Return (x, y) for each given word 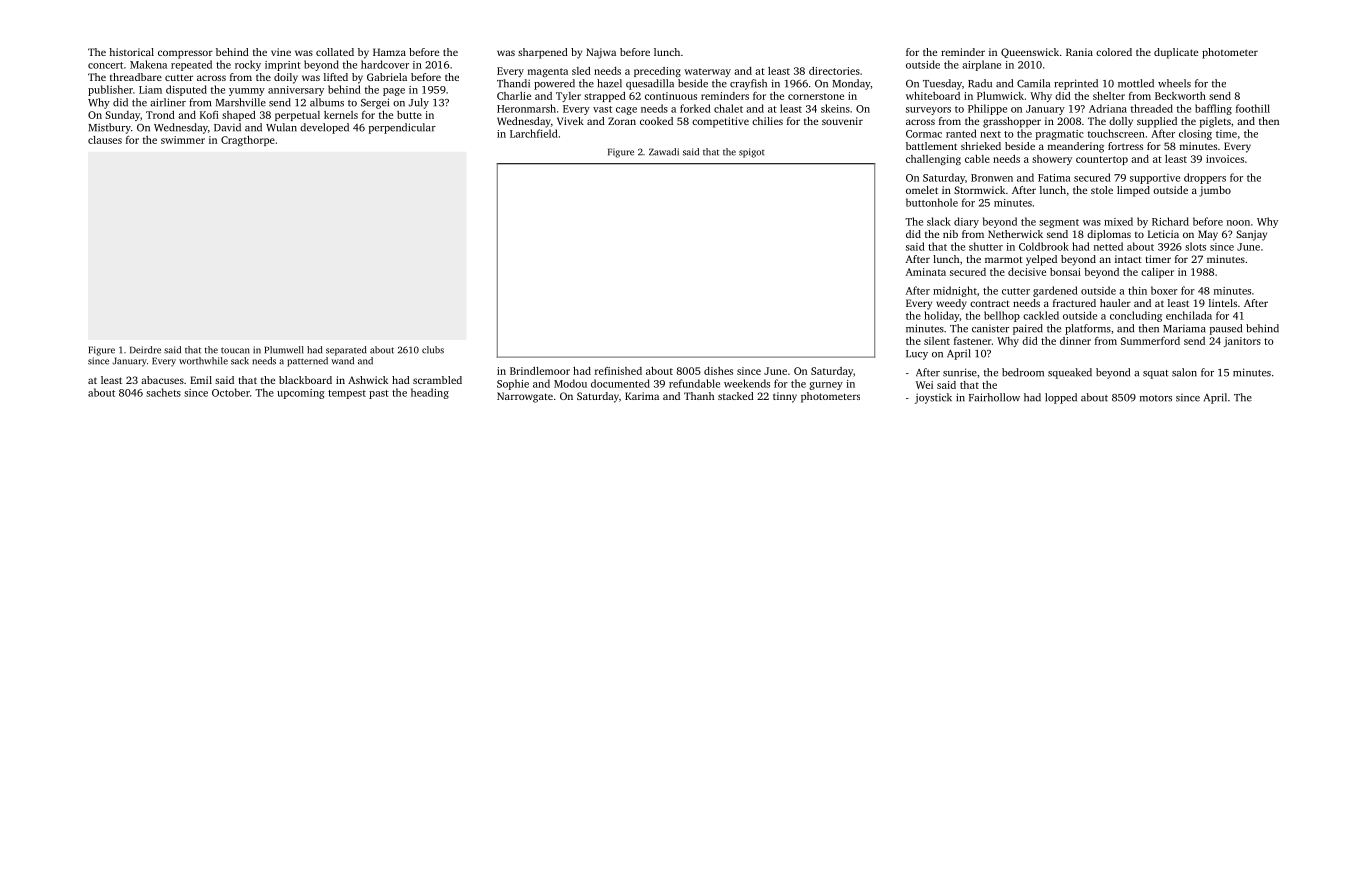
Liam (150, 90)
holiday (942, 316)
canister (990, 329)
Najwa (601, 53)
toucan (235, 350)
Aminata (926, 272)
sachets (163, 392)
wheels (1174, 83)
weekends (747, 383)
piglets (1215, 122)
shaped (239, 116)
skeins (835, 108)
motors (1156, 398)
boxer (1164, 290)
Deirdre (145, 350)
